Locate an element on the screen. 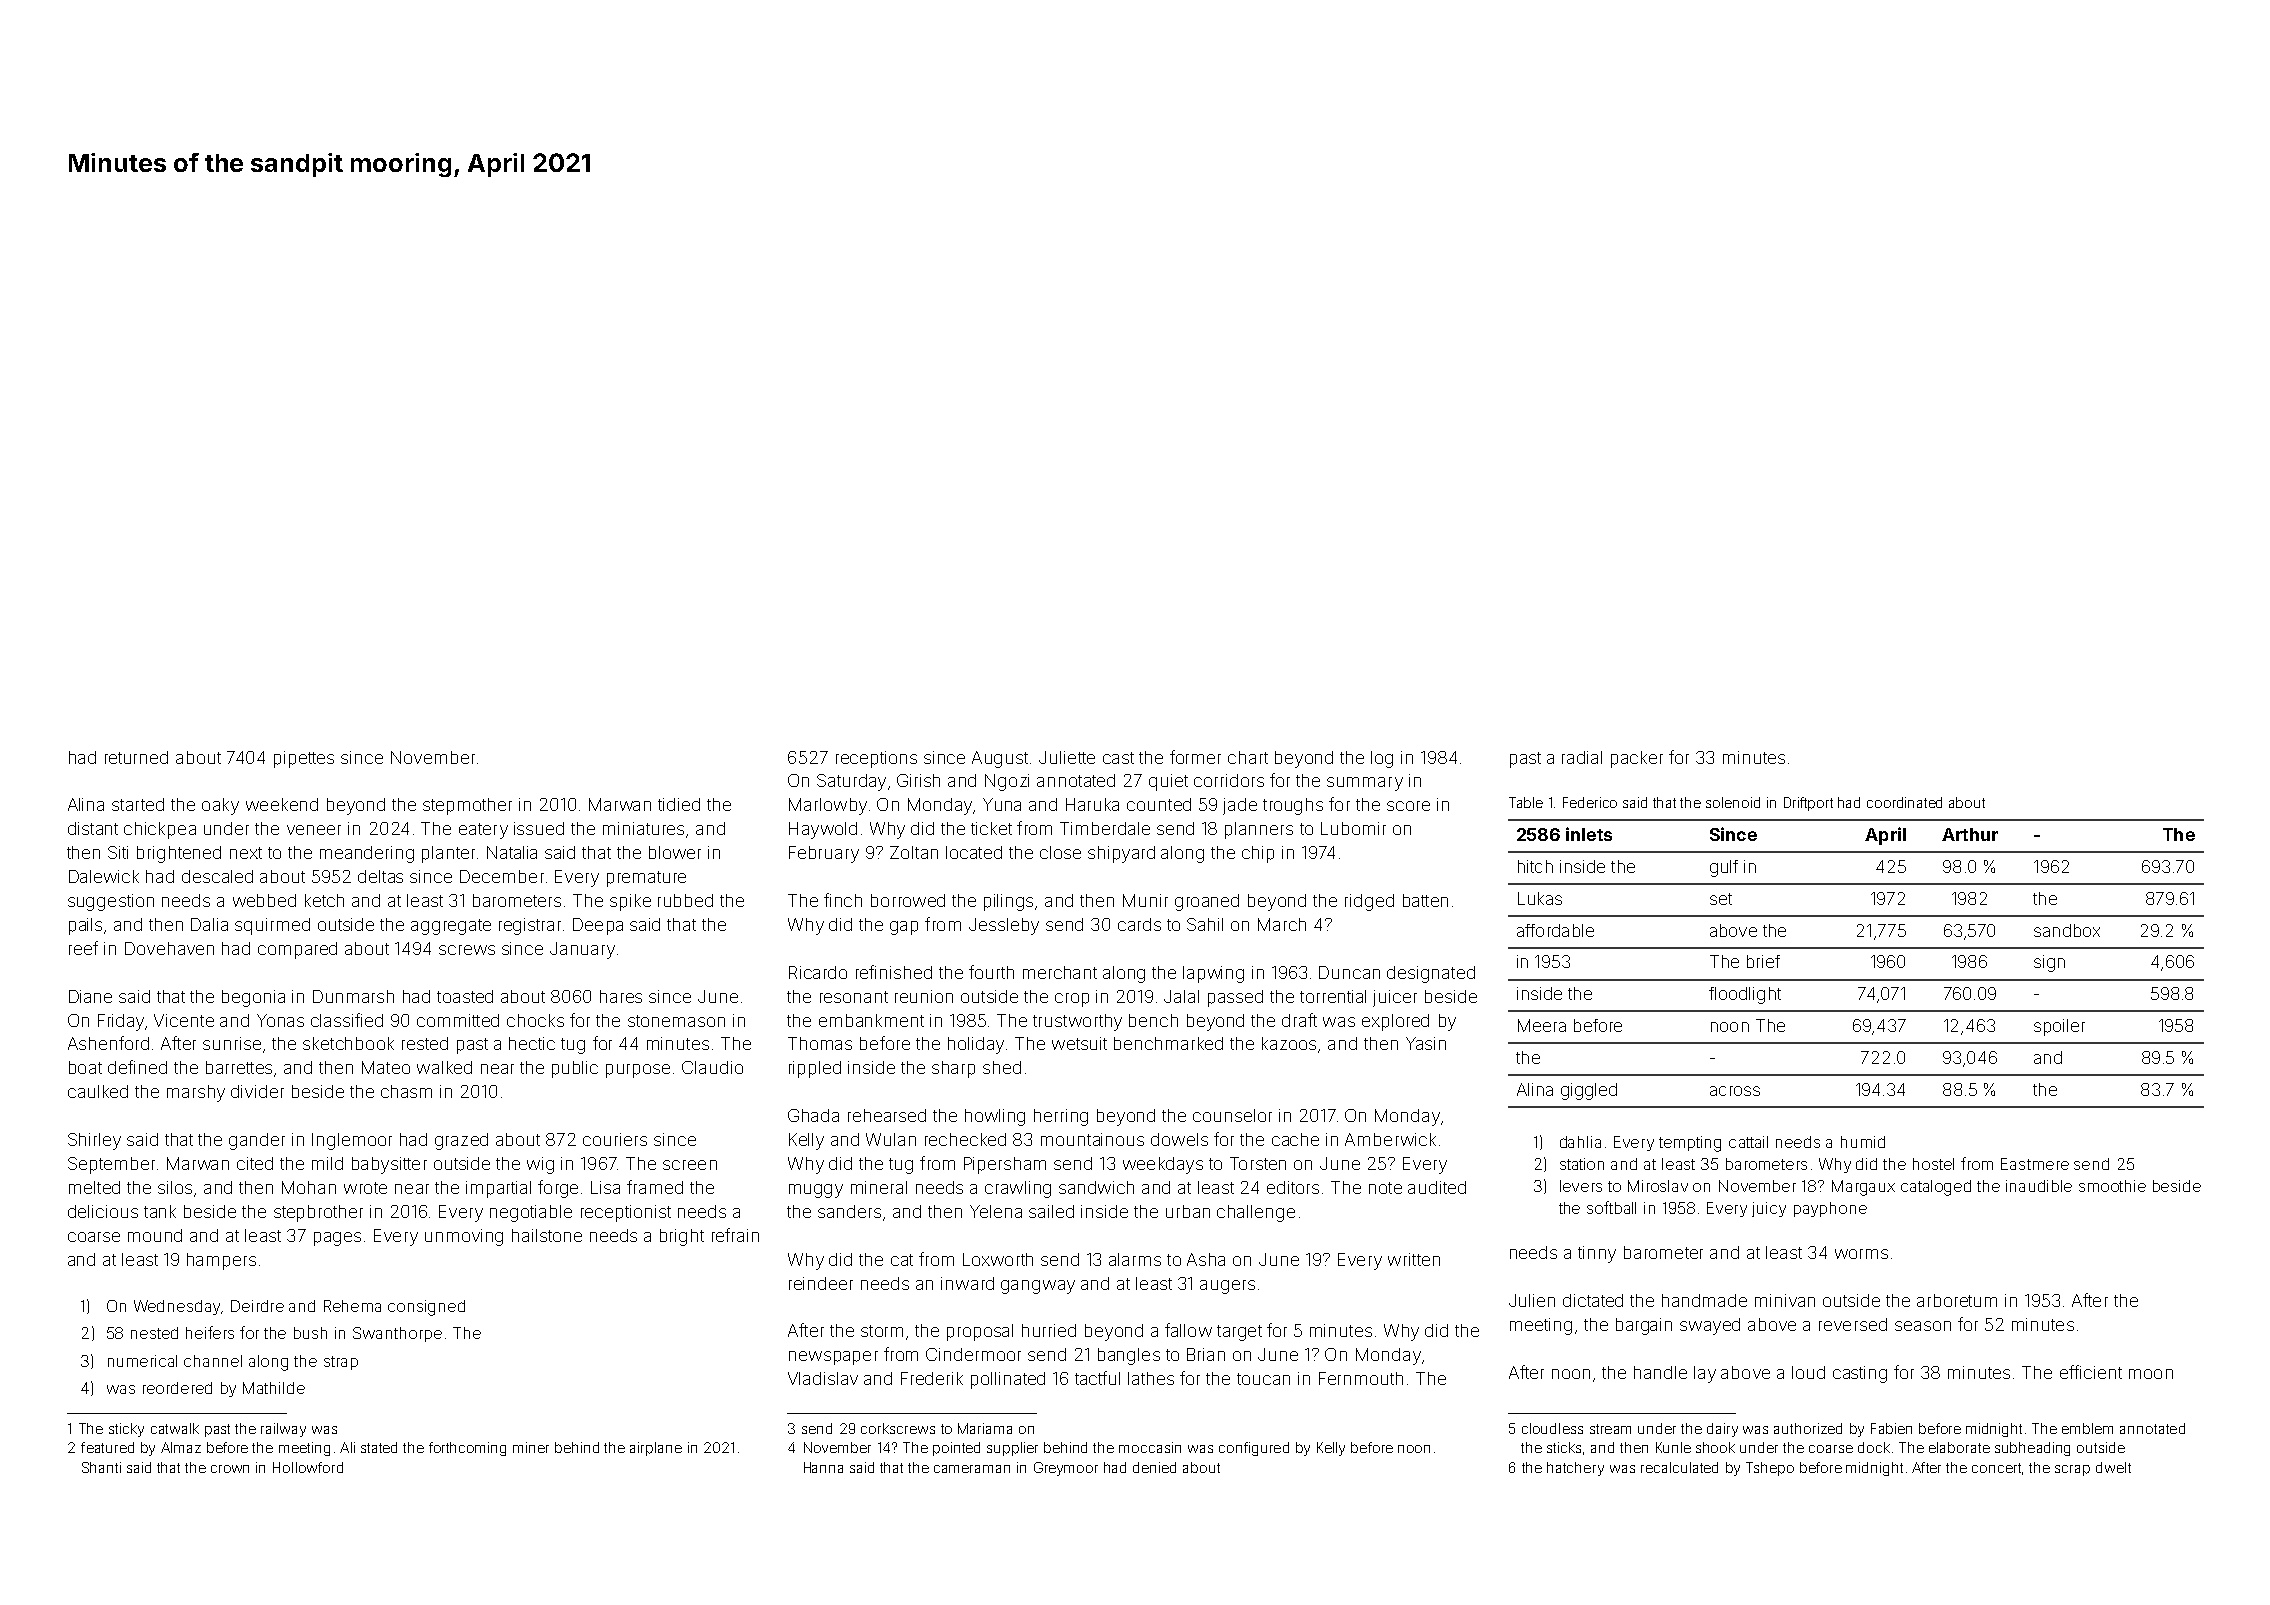 The width and height of the screenshot is (2270, 1605). stonemason is located at coordinates (676, 1021).
